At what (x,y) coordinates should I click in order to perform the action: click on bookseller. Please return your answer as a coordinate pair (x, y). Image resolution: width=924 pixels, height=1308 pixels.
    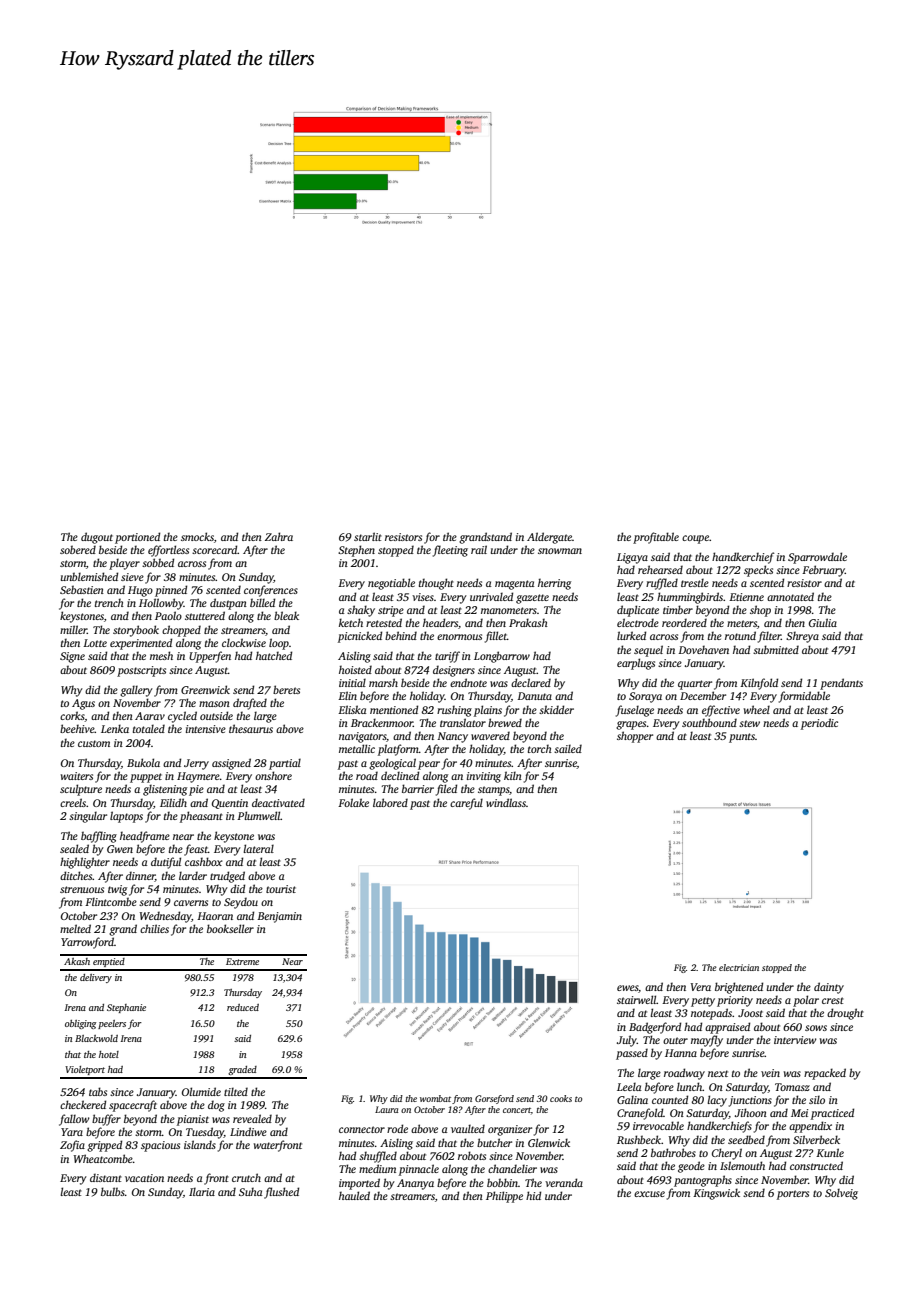
    Looking at the image, I should click on (230, 928).
